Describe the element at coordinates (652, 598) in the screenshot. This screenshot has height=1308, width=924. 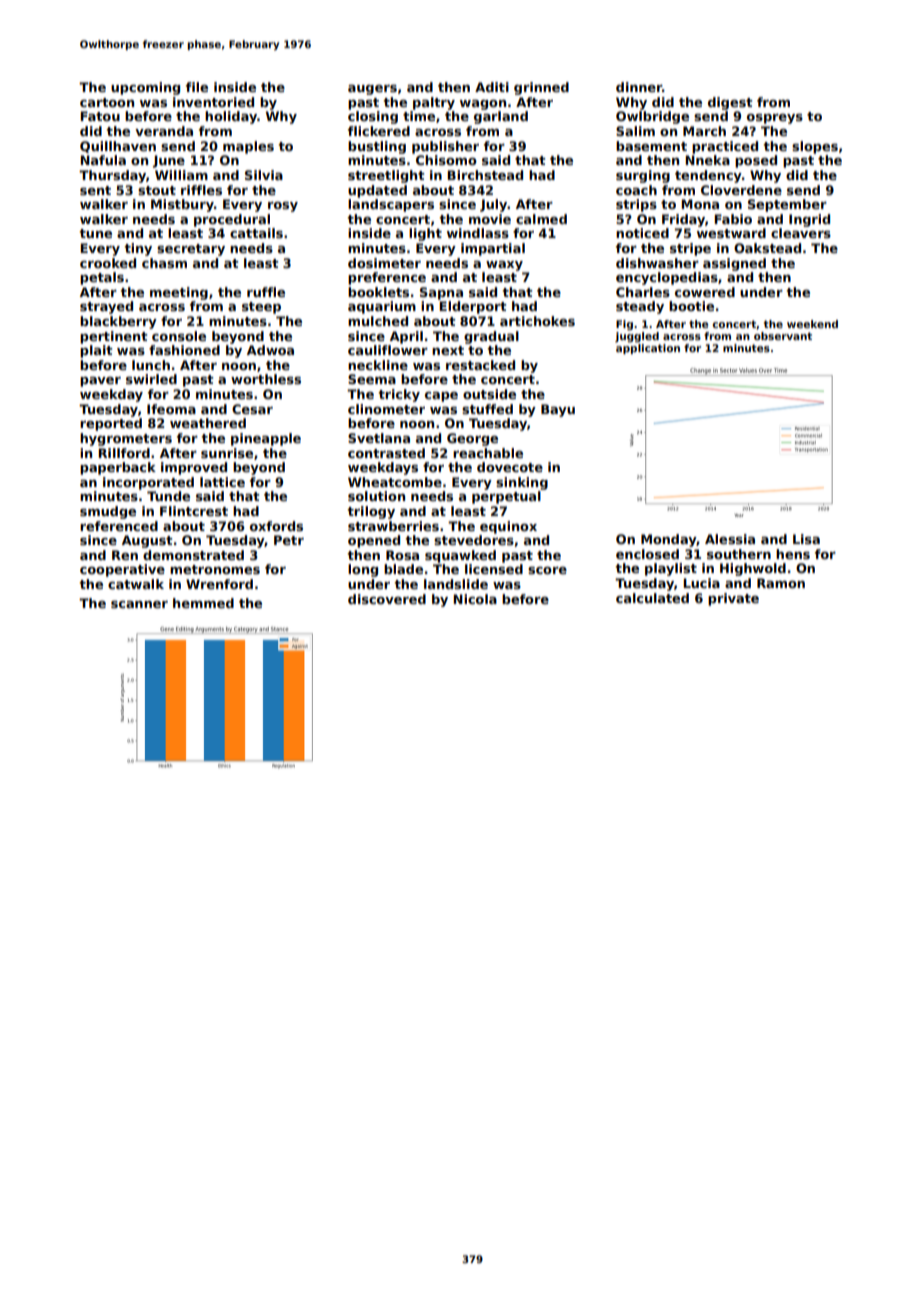
I see `calculated` at that location.
